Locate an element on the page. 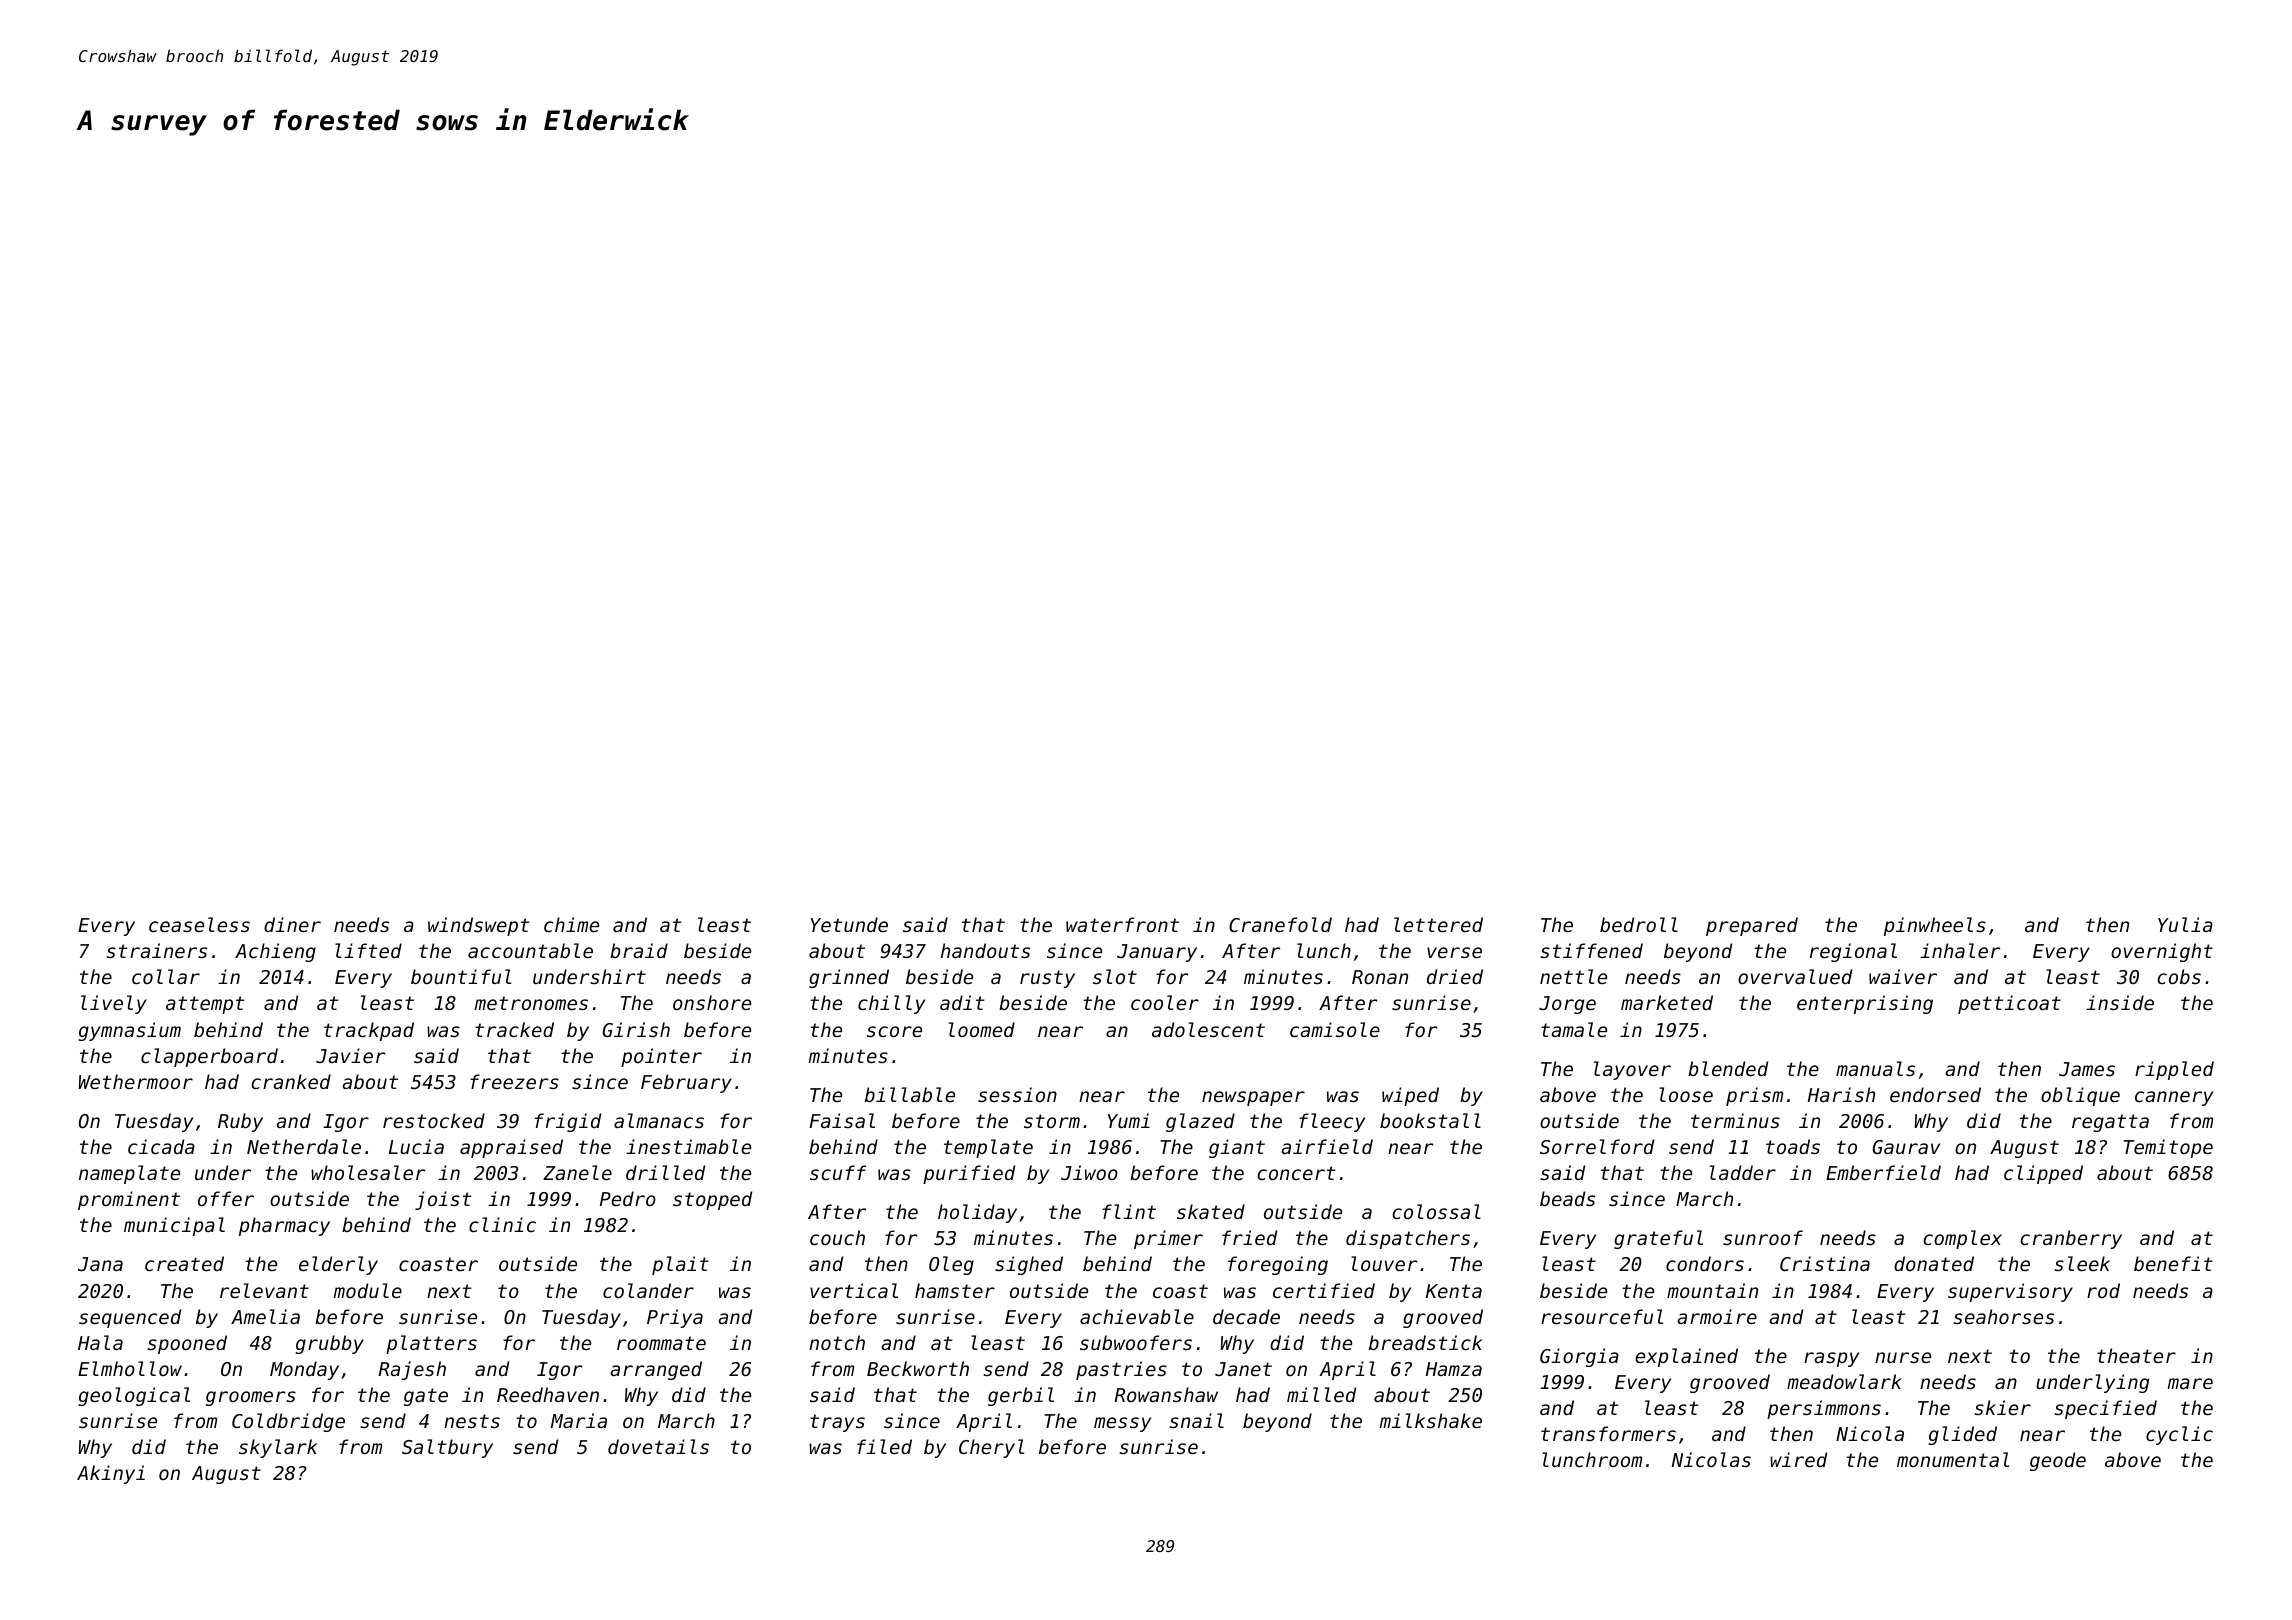 The image size is (2292, 1620). dovetails is located at coordinates (658, 1446).
